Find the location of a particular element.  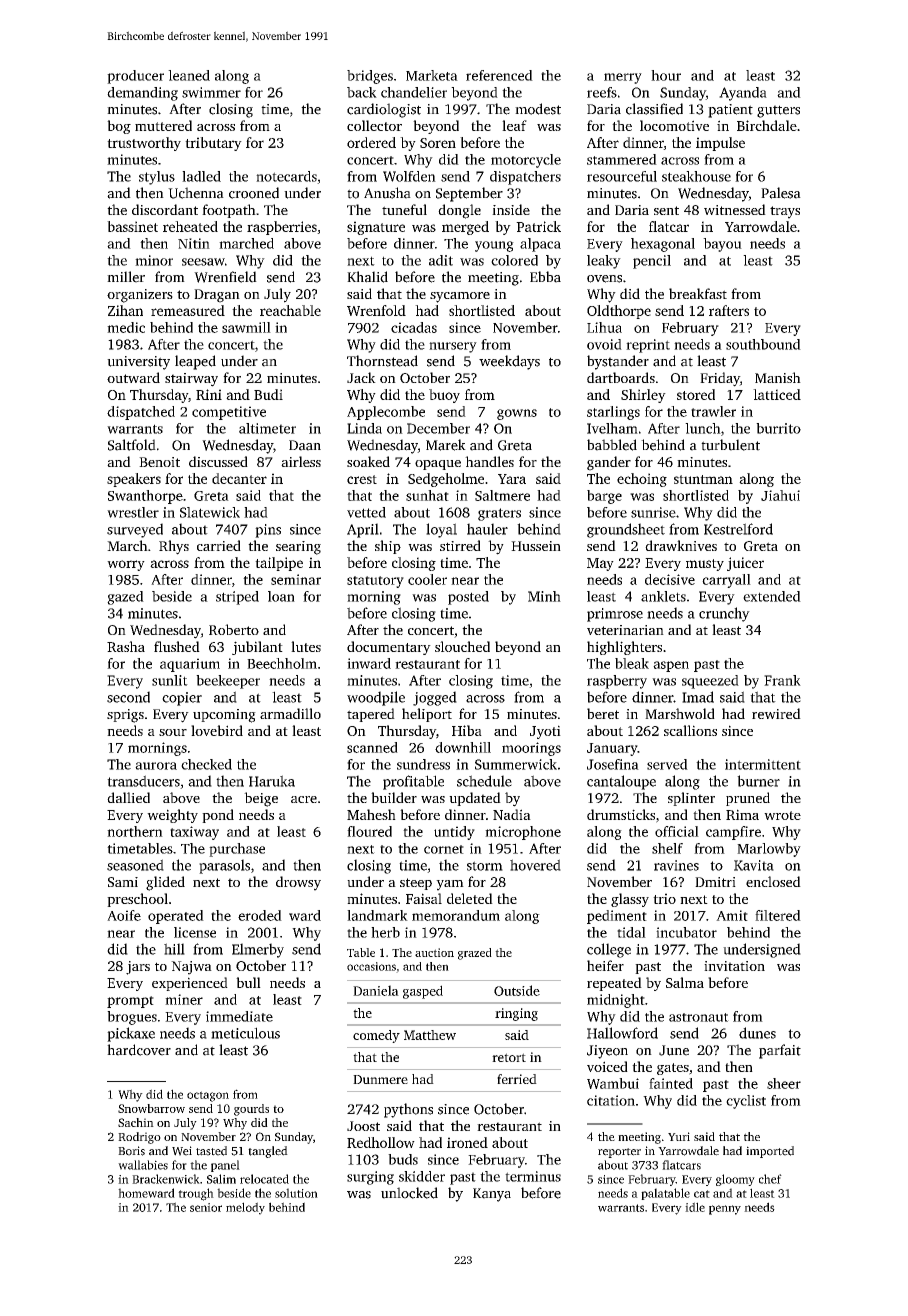

senior is located at coordinates (206, 1207).
